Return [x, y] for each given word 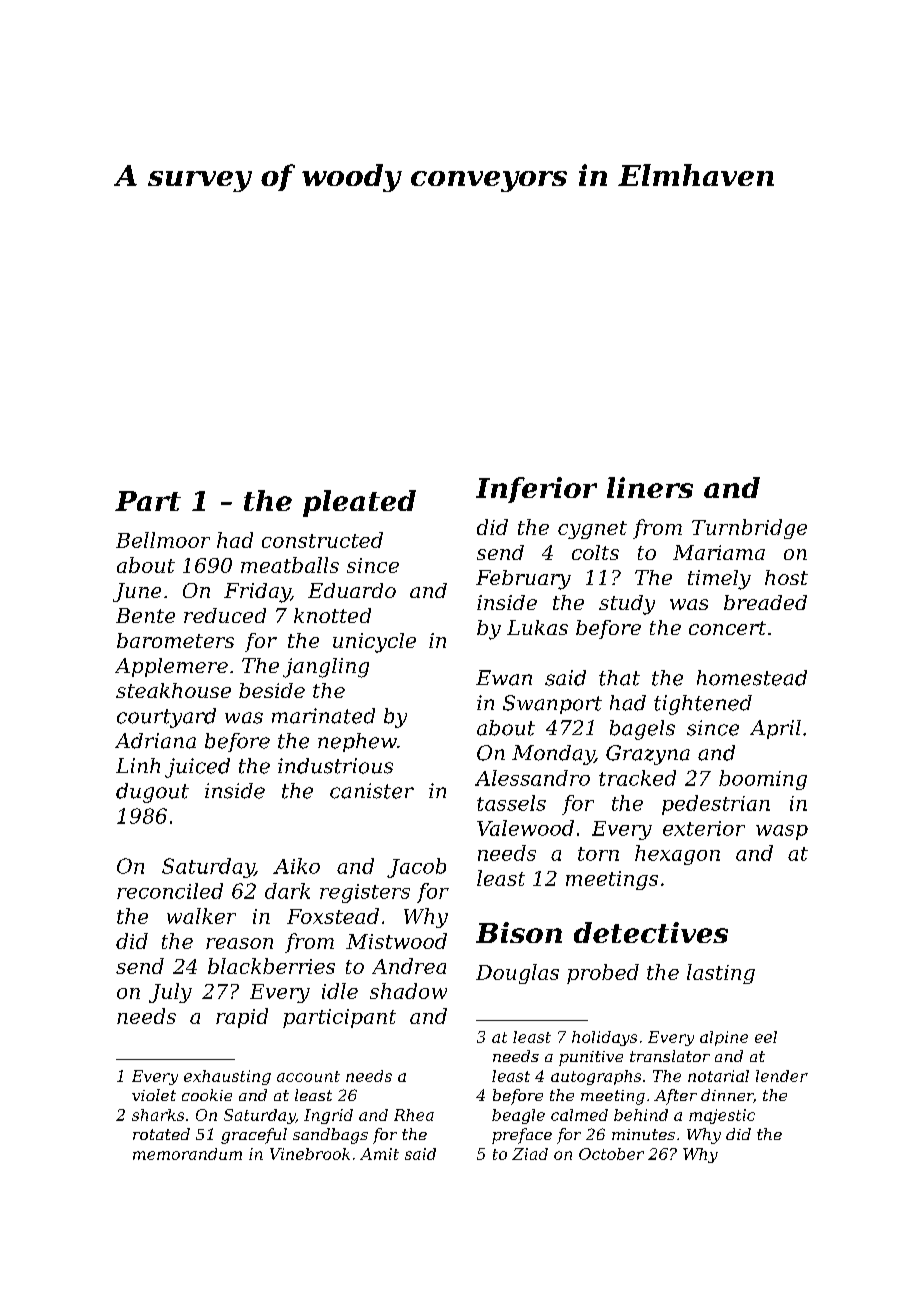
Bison [519, 932]
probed [603, 974]
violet [154, 1095]
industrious [335, 766]
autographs [596, 1077]
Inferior [536, 490]
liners [650, 487]
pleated [359, 503]
